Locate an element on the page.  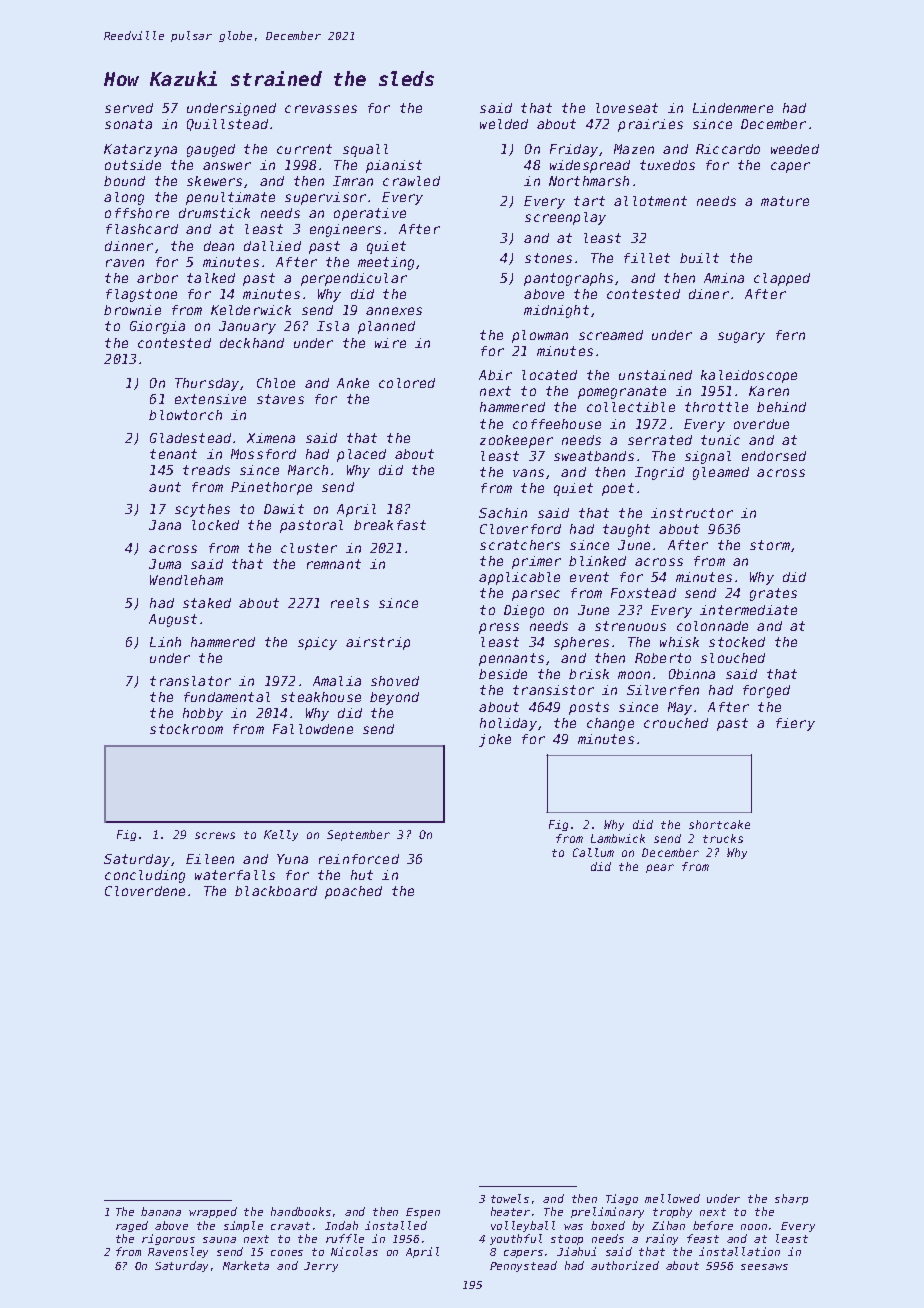
grates is located at coordinates (773, 594).
